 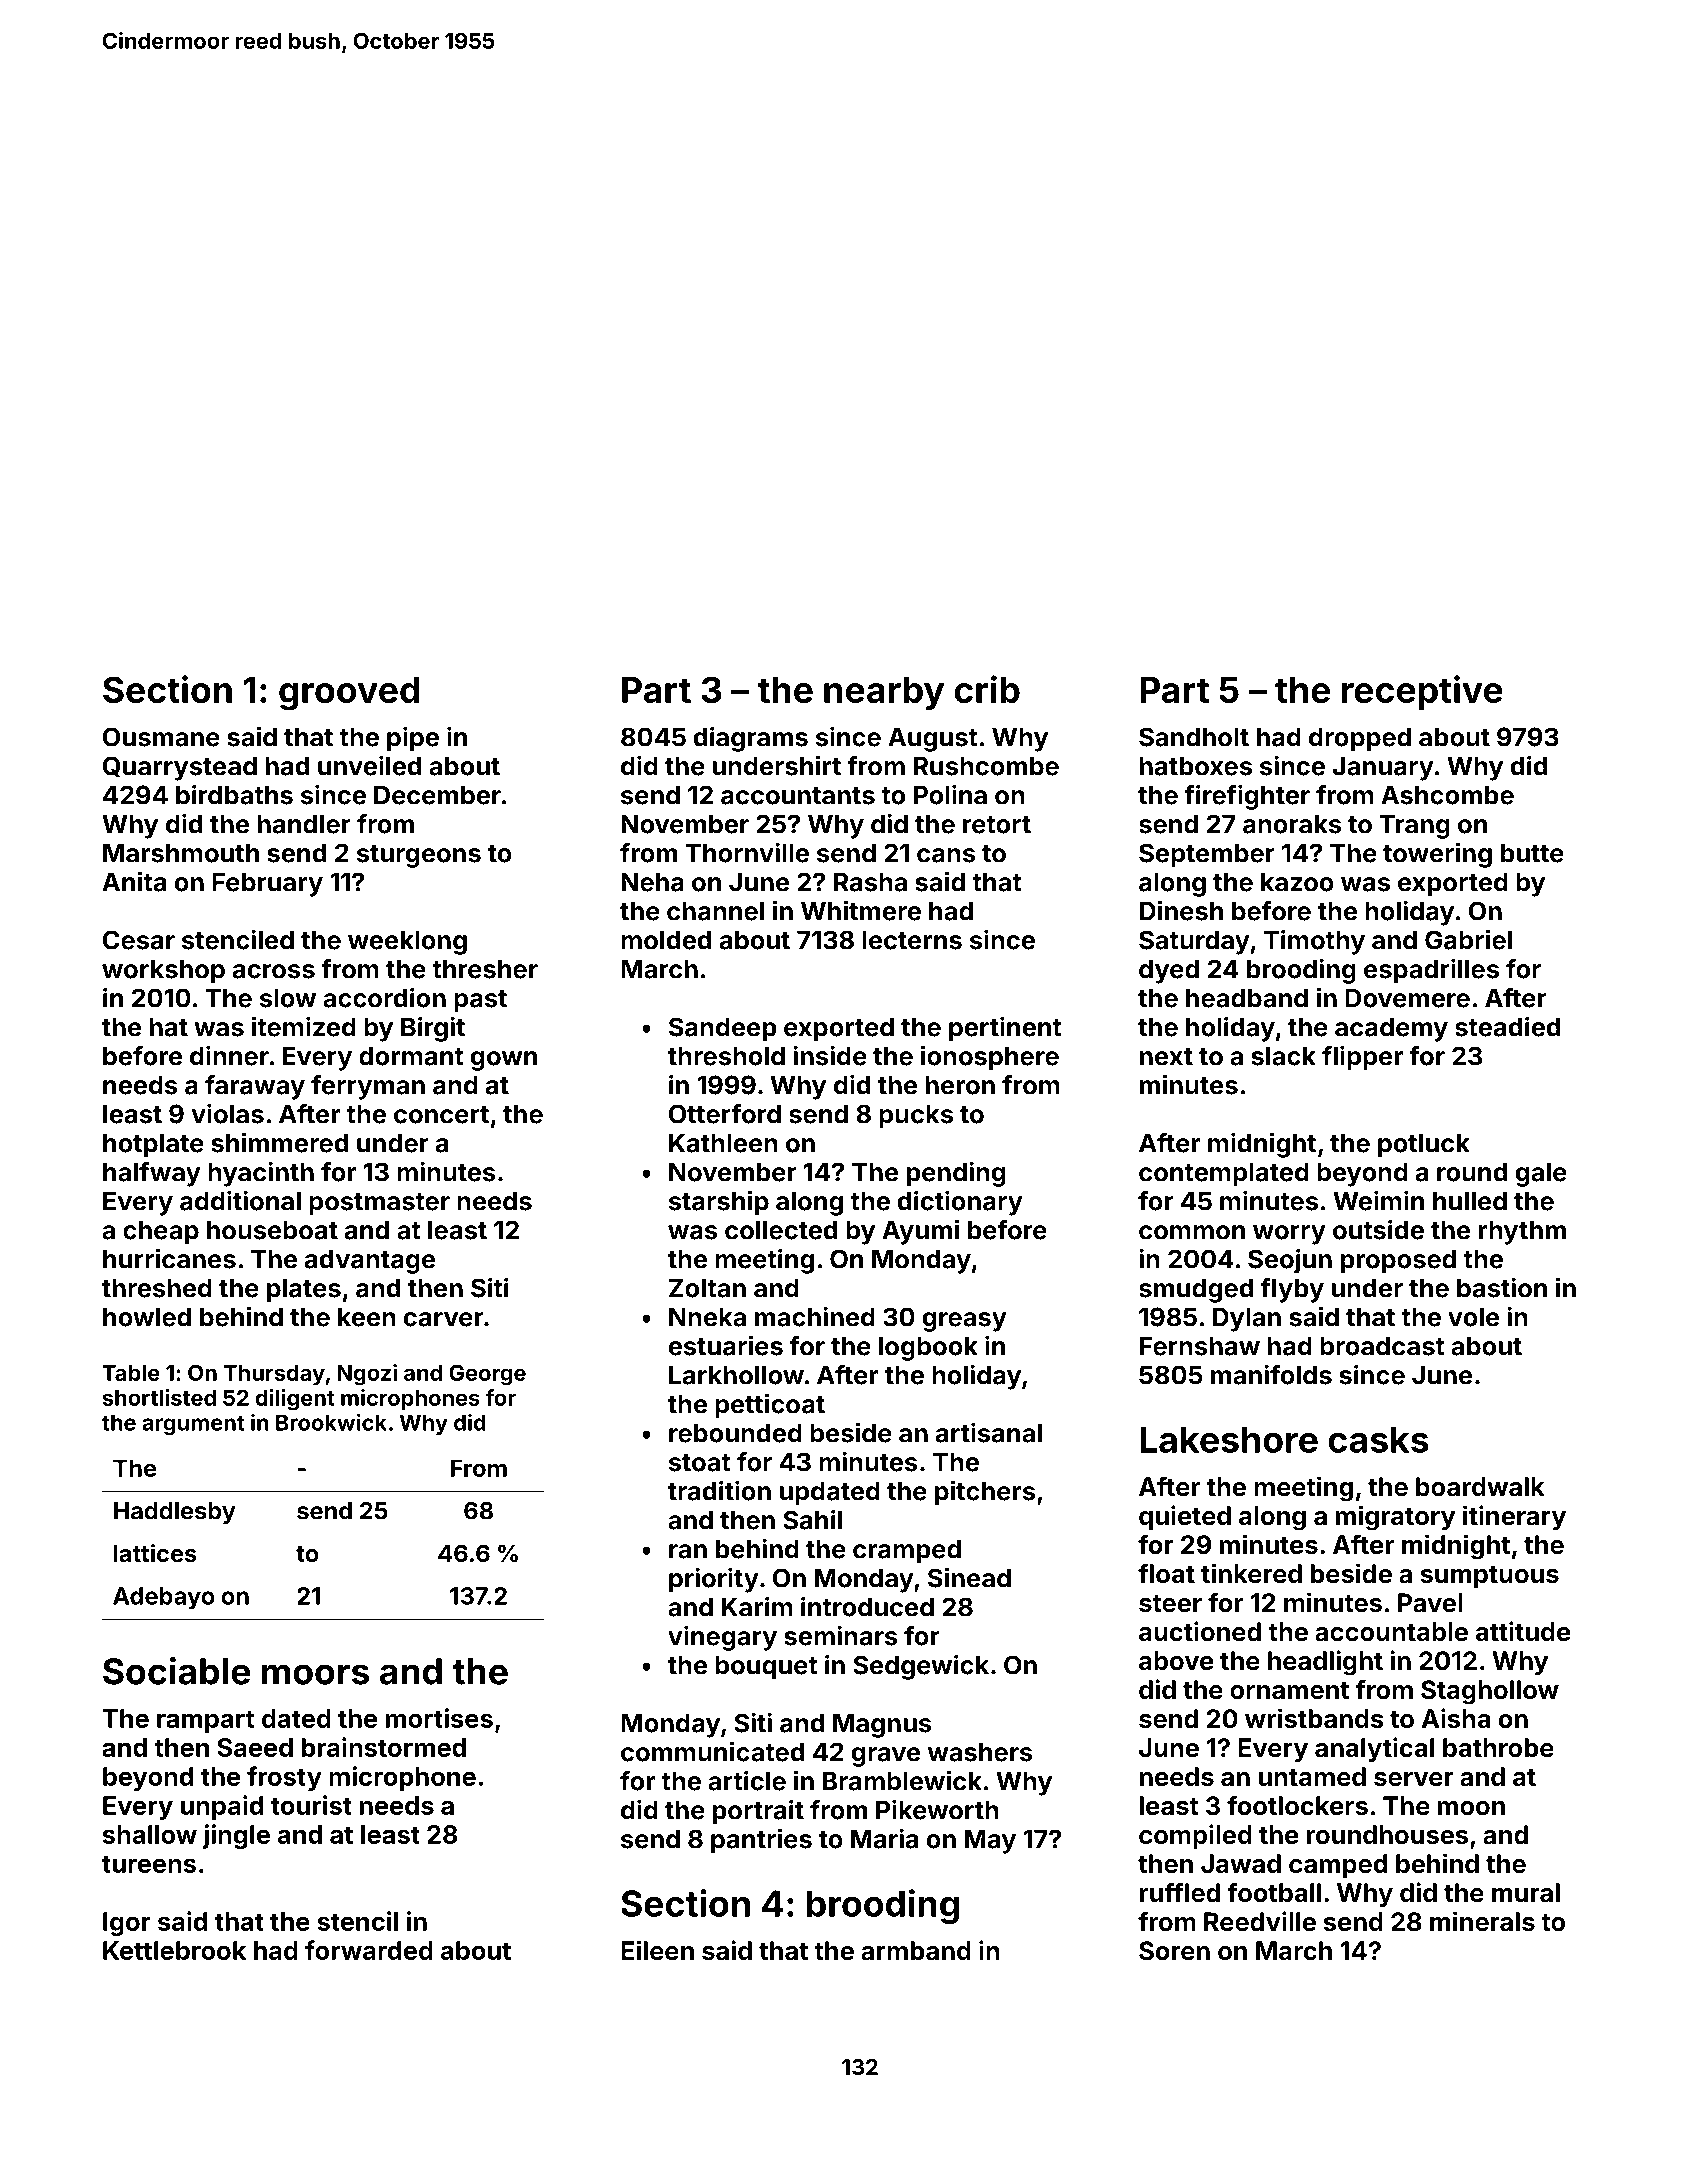 What do you see at coordinates (1514, 1518) in the document?
I see `itinerary` at bounding box center [1514, 1518].
